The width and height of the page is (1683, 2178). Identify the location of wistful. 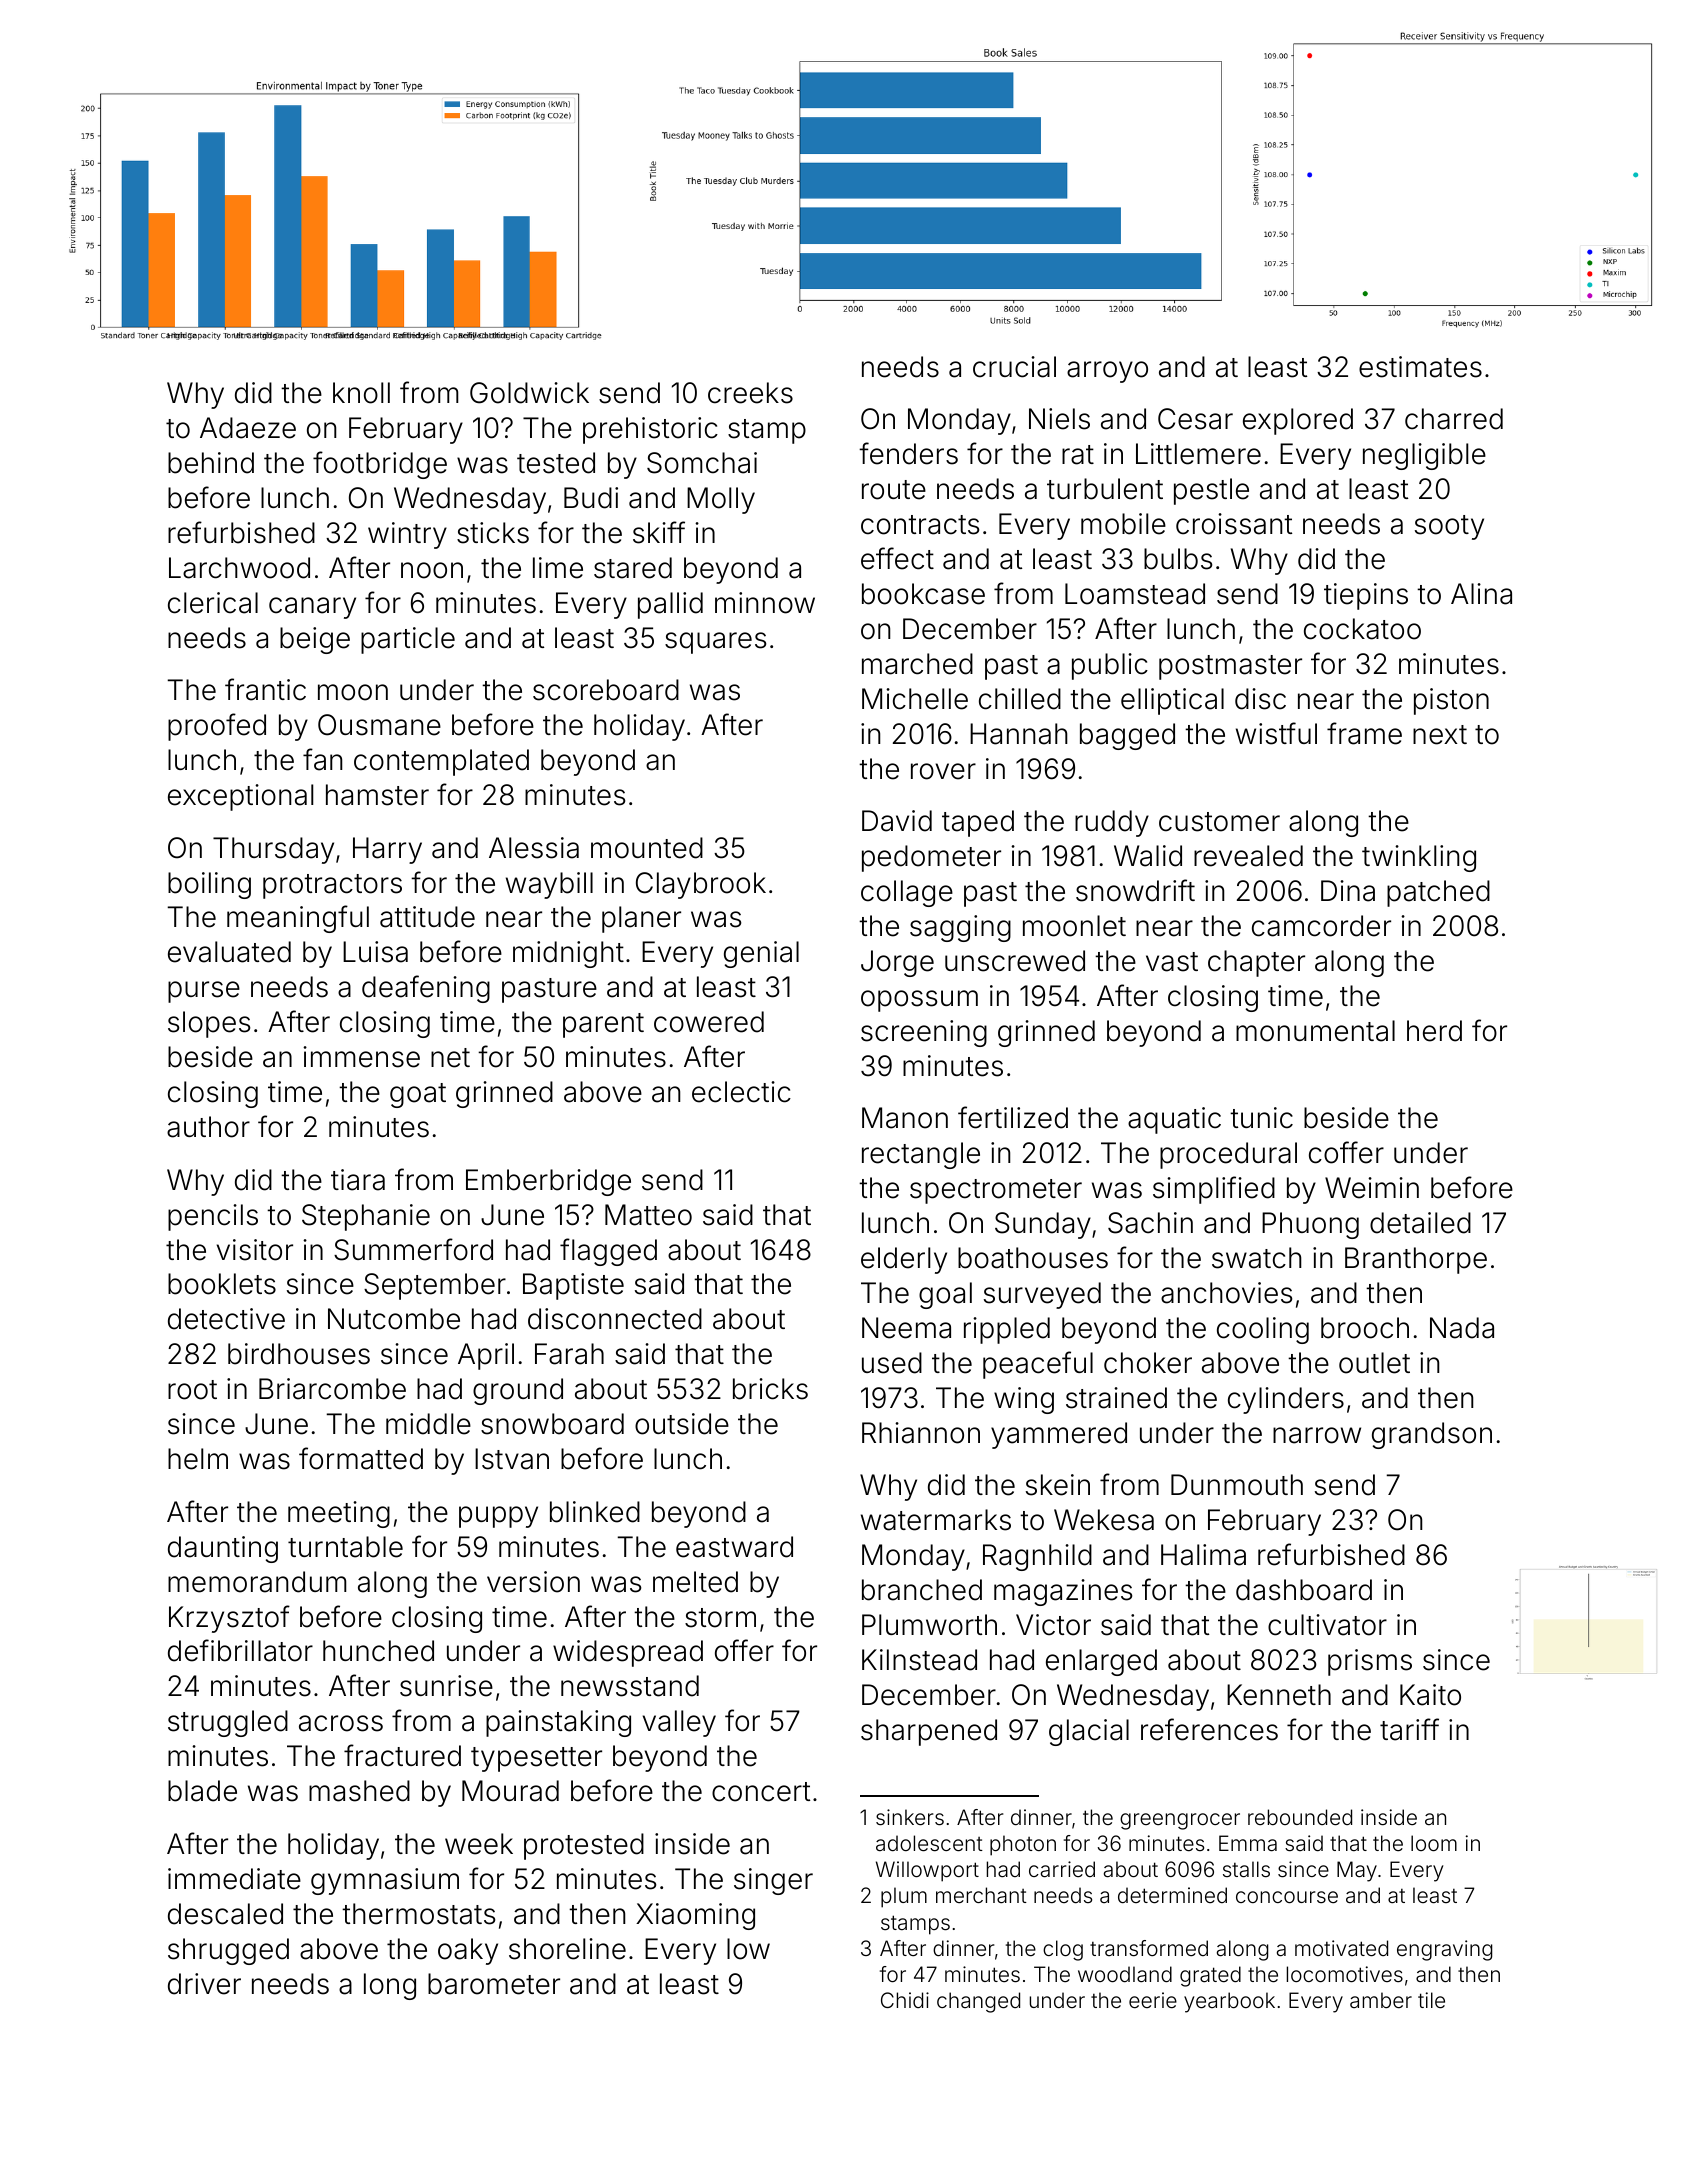
(1276, 733).
